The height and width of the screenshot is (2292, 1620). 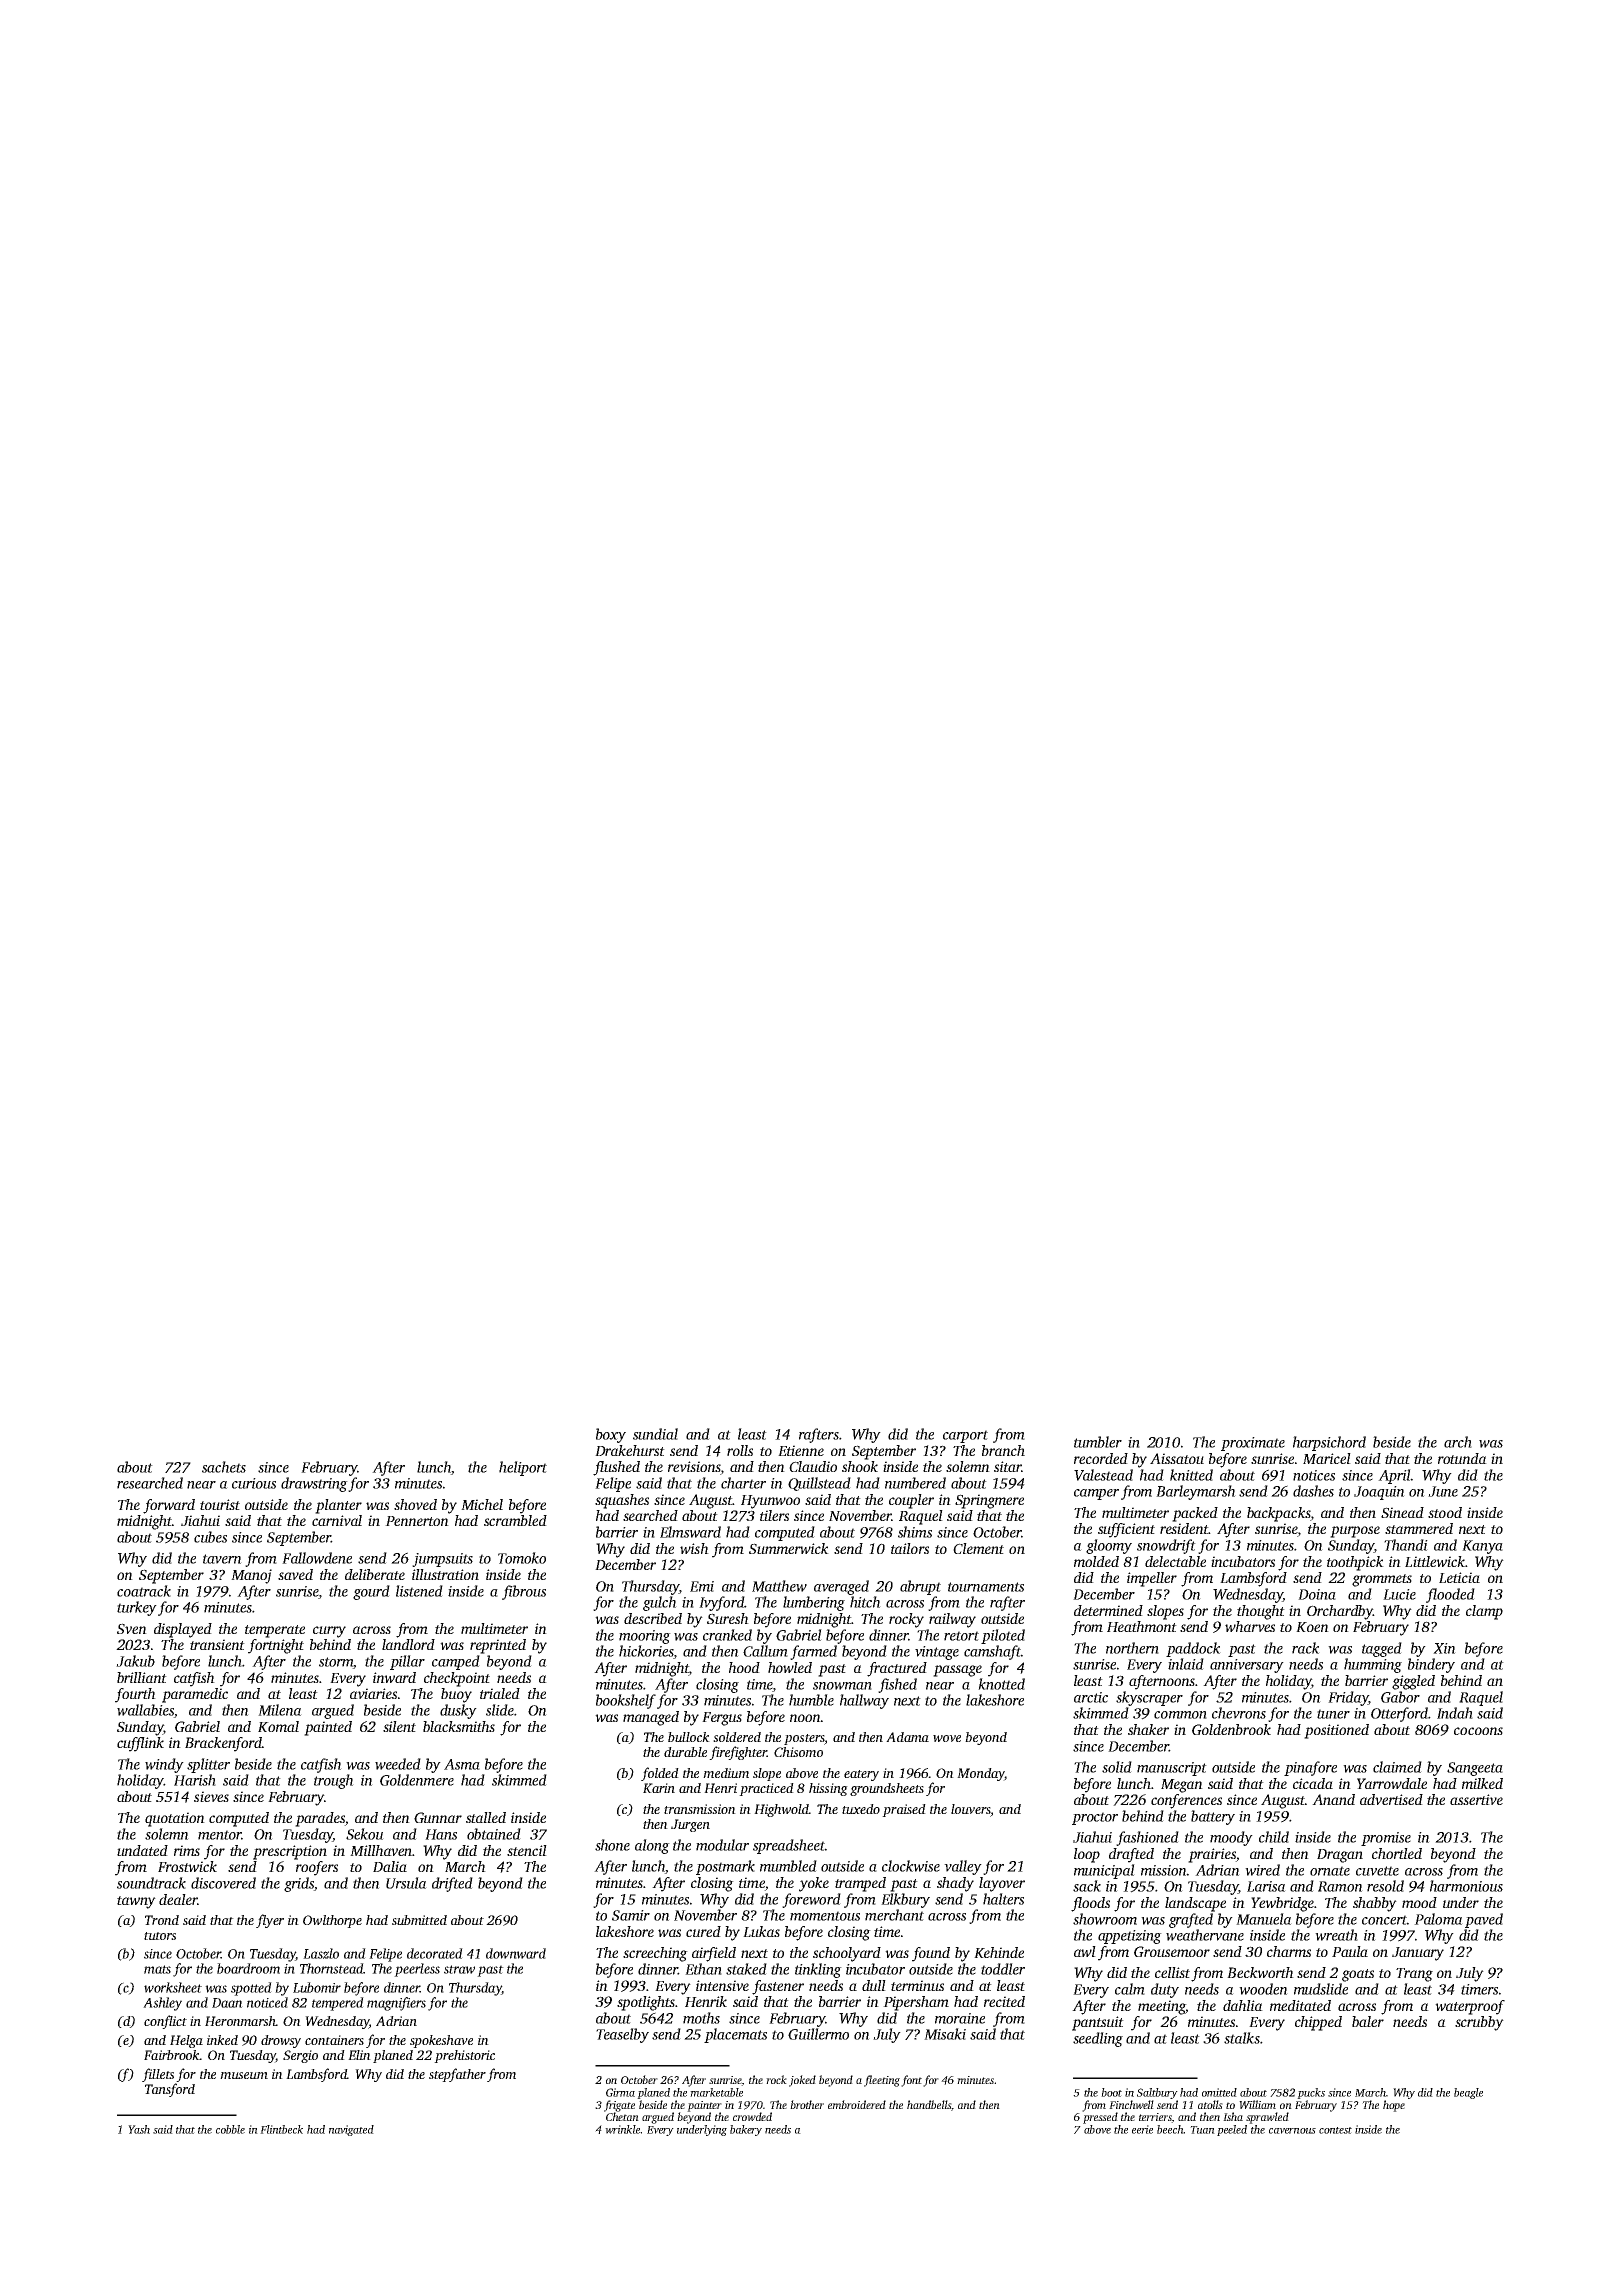 I want to click on shoved, so click(x=415, y=1504).
